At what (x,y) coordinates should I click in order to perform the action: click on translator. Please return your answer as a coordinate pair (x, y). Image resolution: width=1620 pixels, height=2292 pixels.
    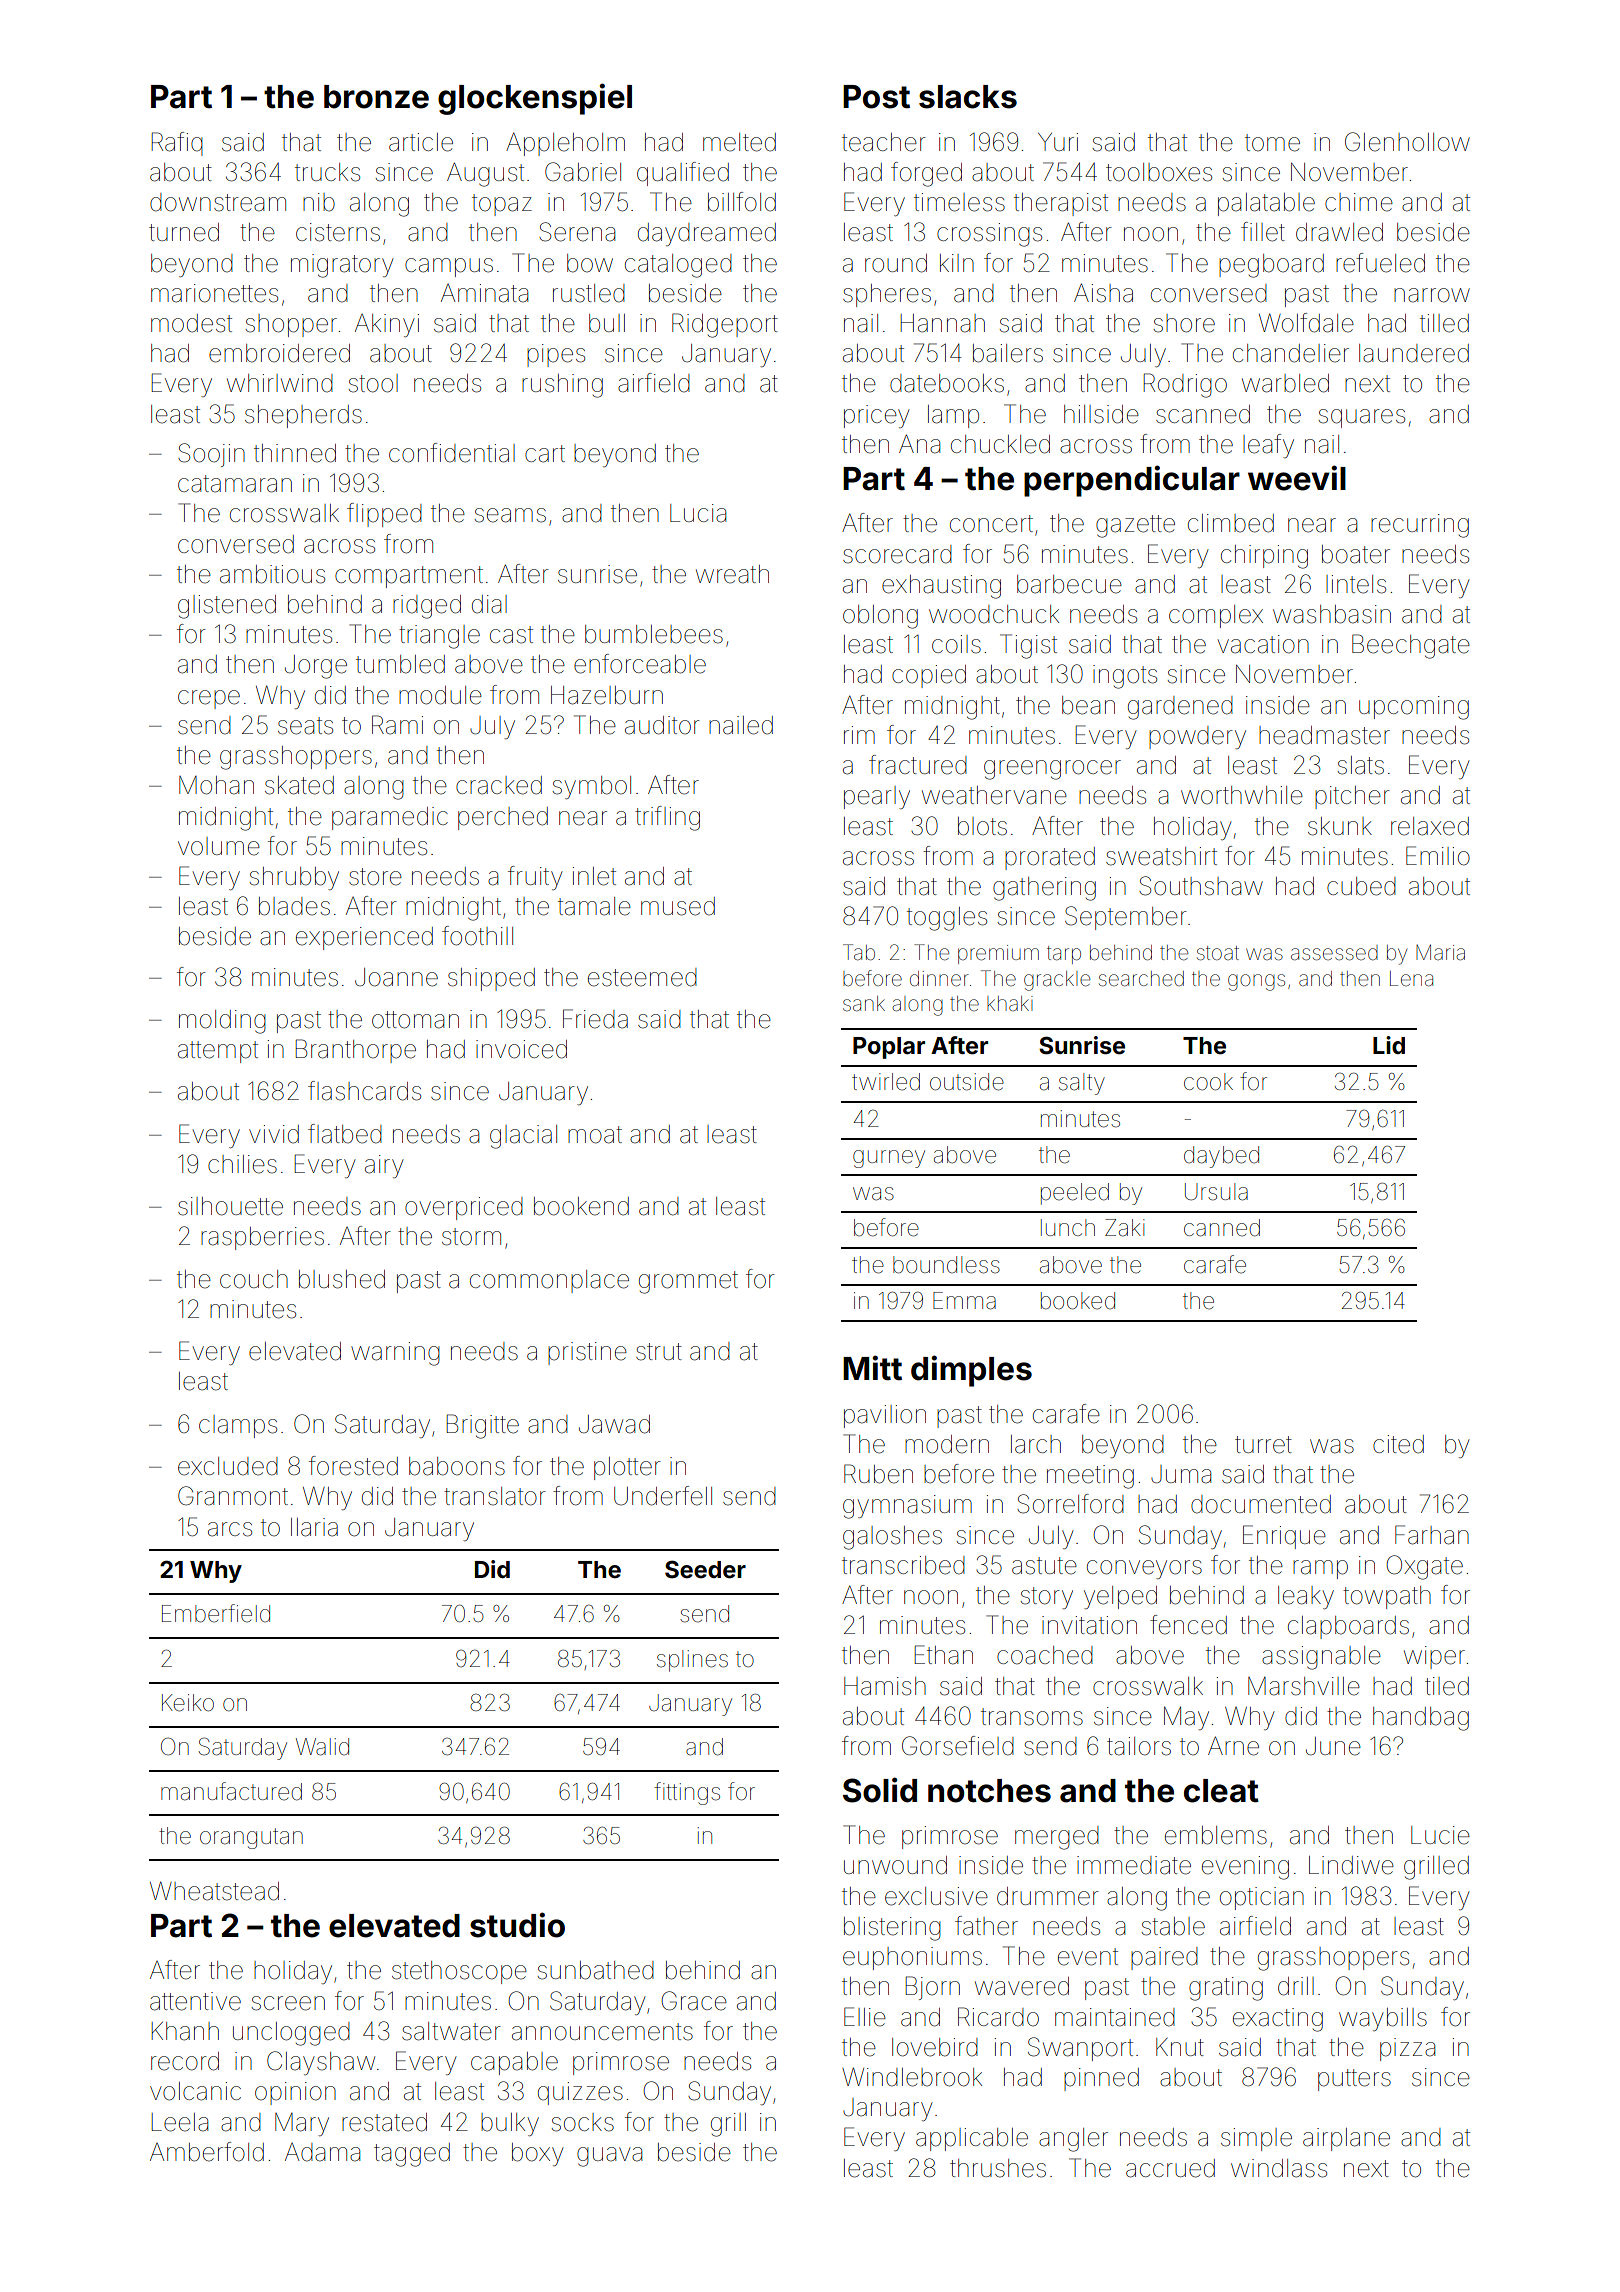
    Looking at the image, I should click on (495, 1496).
